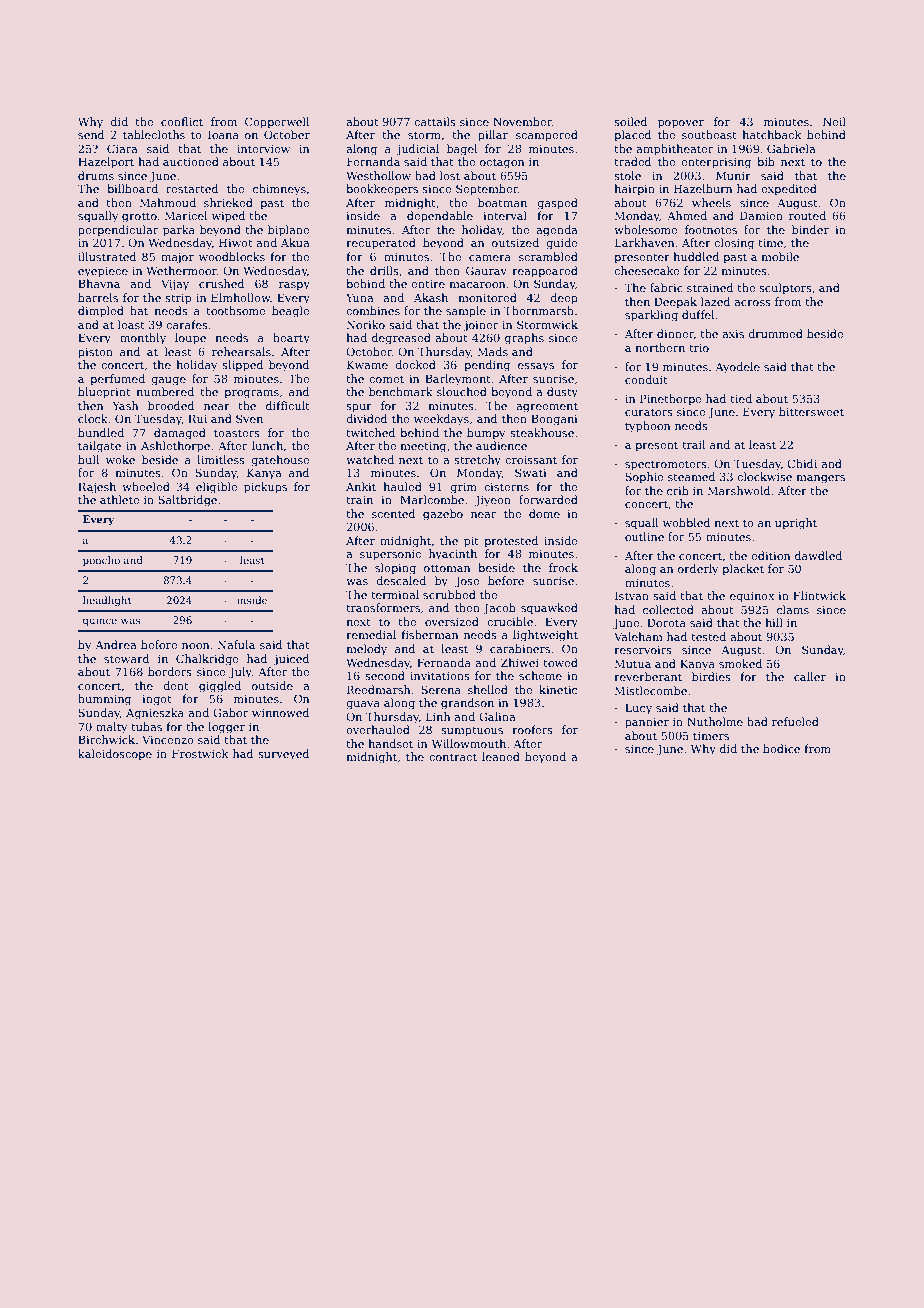 The width and height of the image is (924, 1308). I want to click on piston, so click(95, 353).
